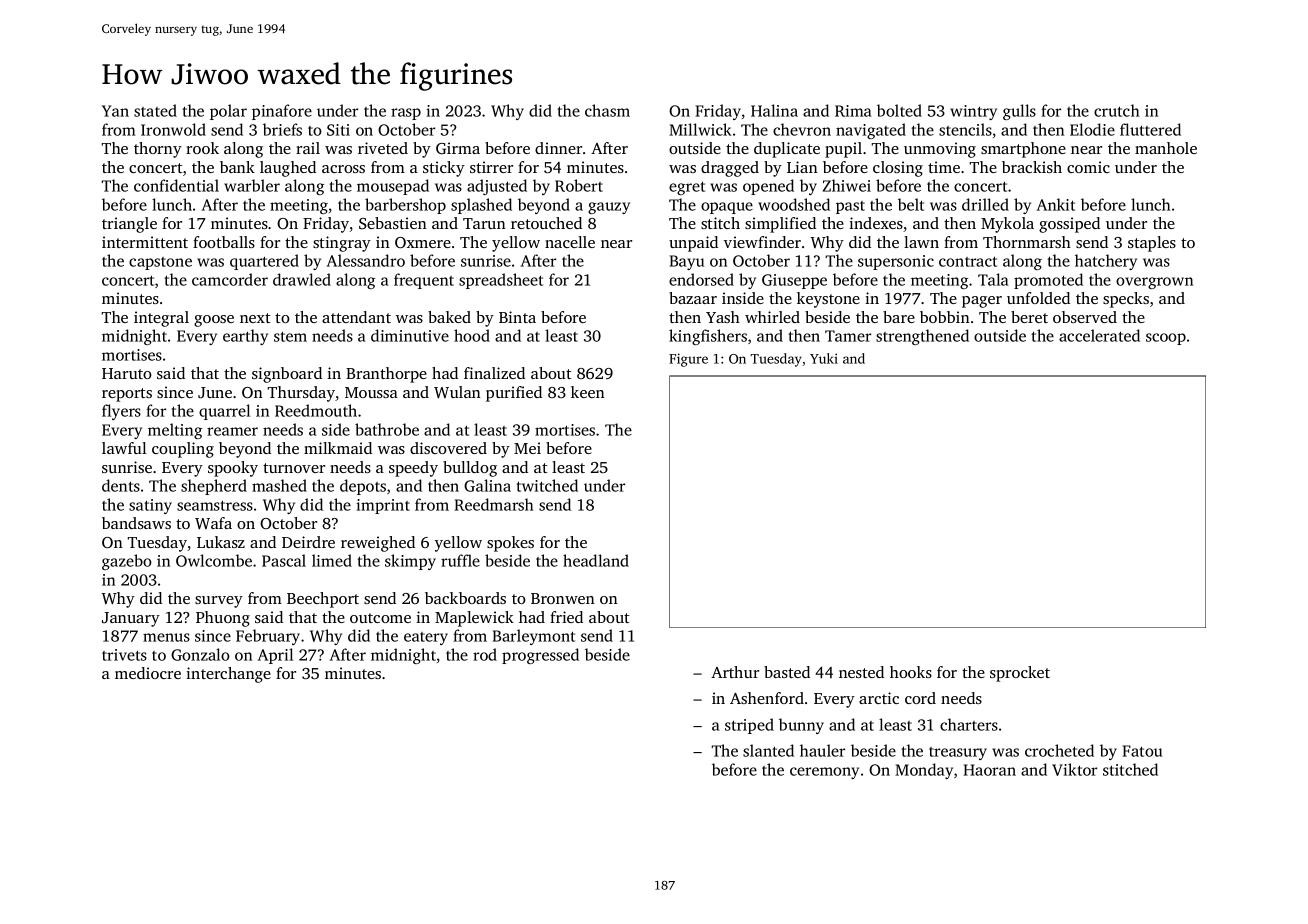 The height and width of the screenshot is (924, 1308). What do you see at coordinates (1020, 674) in the screenshot?
I see `sprocket` at bounding box center [1020, 674].
